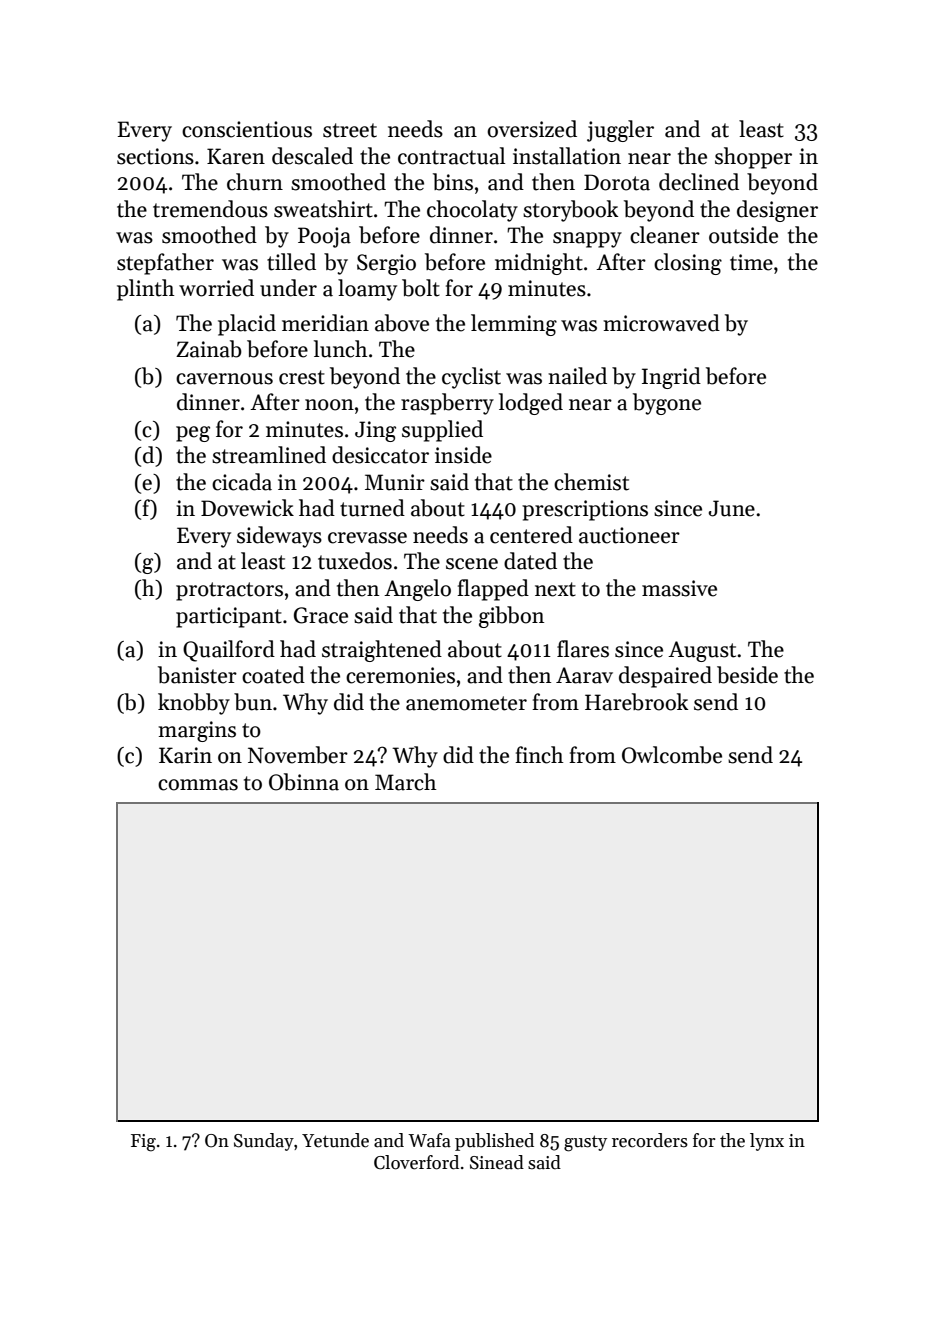 This screenshot has width=935, height=1327. Describe the element at coordinates (350, 130) in the screenshot. I see `street` at that location.
